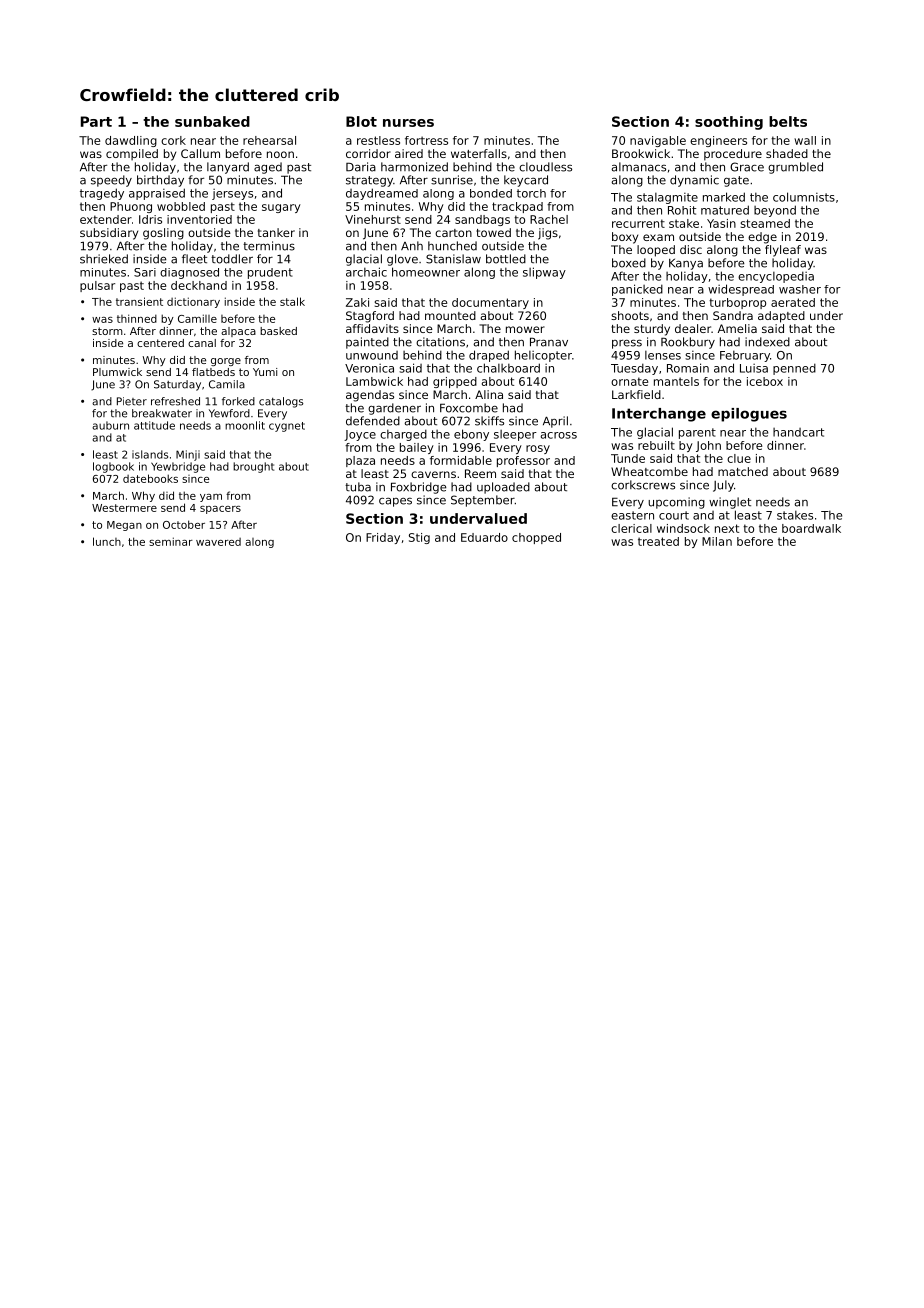 This document has height=1308, width=924. What do you see at coordinates (218, 542) in the document?
I see `wavered` at bounding box center [218, 542].
